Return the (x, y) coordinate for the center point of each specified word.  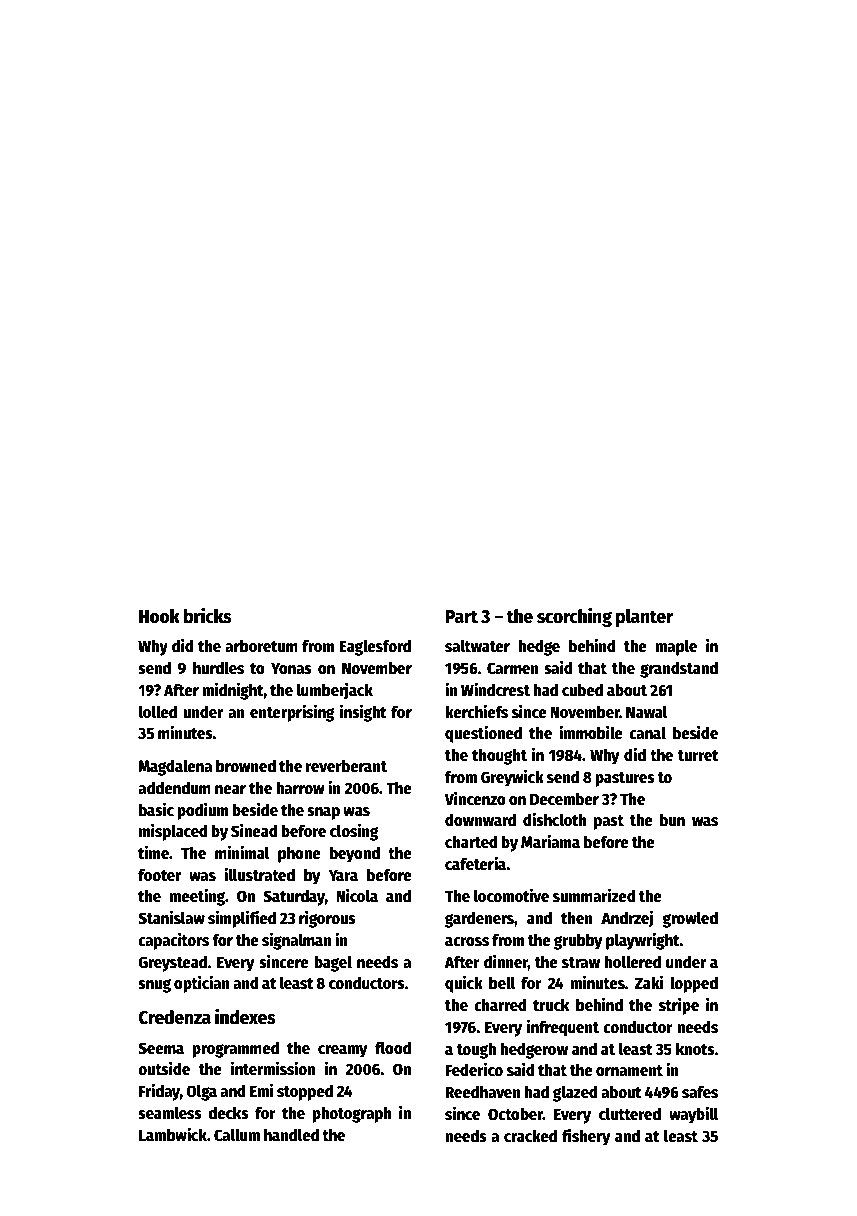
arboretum (261, 646)
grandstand (679, 669)
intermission (273, 1068)
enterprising (292, 713)
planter (644, 618)
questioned (483, 734)
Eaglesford (375, 647)
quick (464, 984)
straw (581, 962)
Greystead (172, 963)
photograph (352, 1114)
